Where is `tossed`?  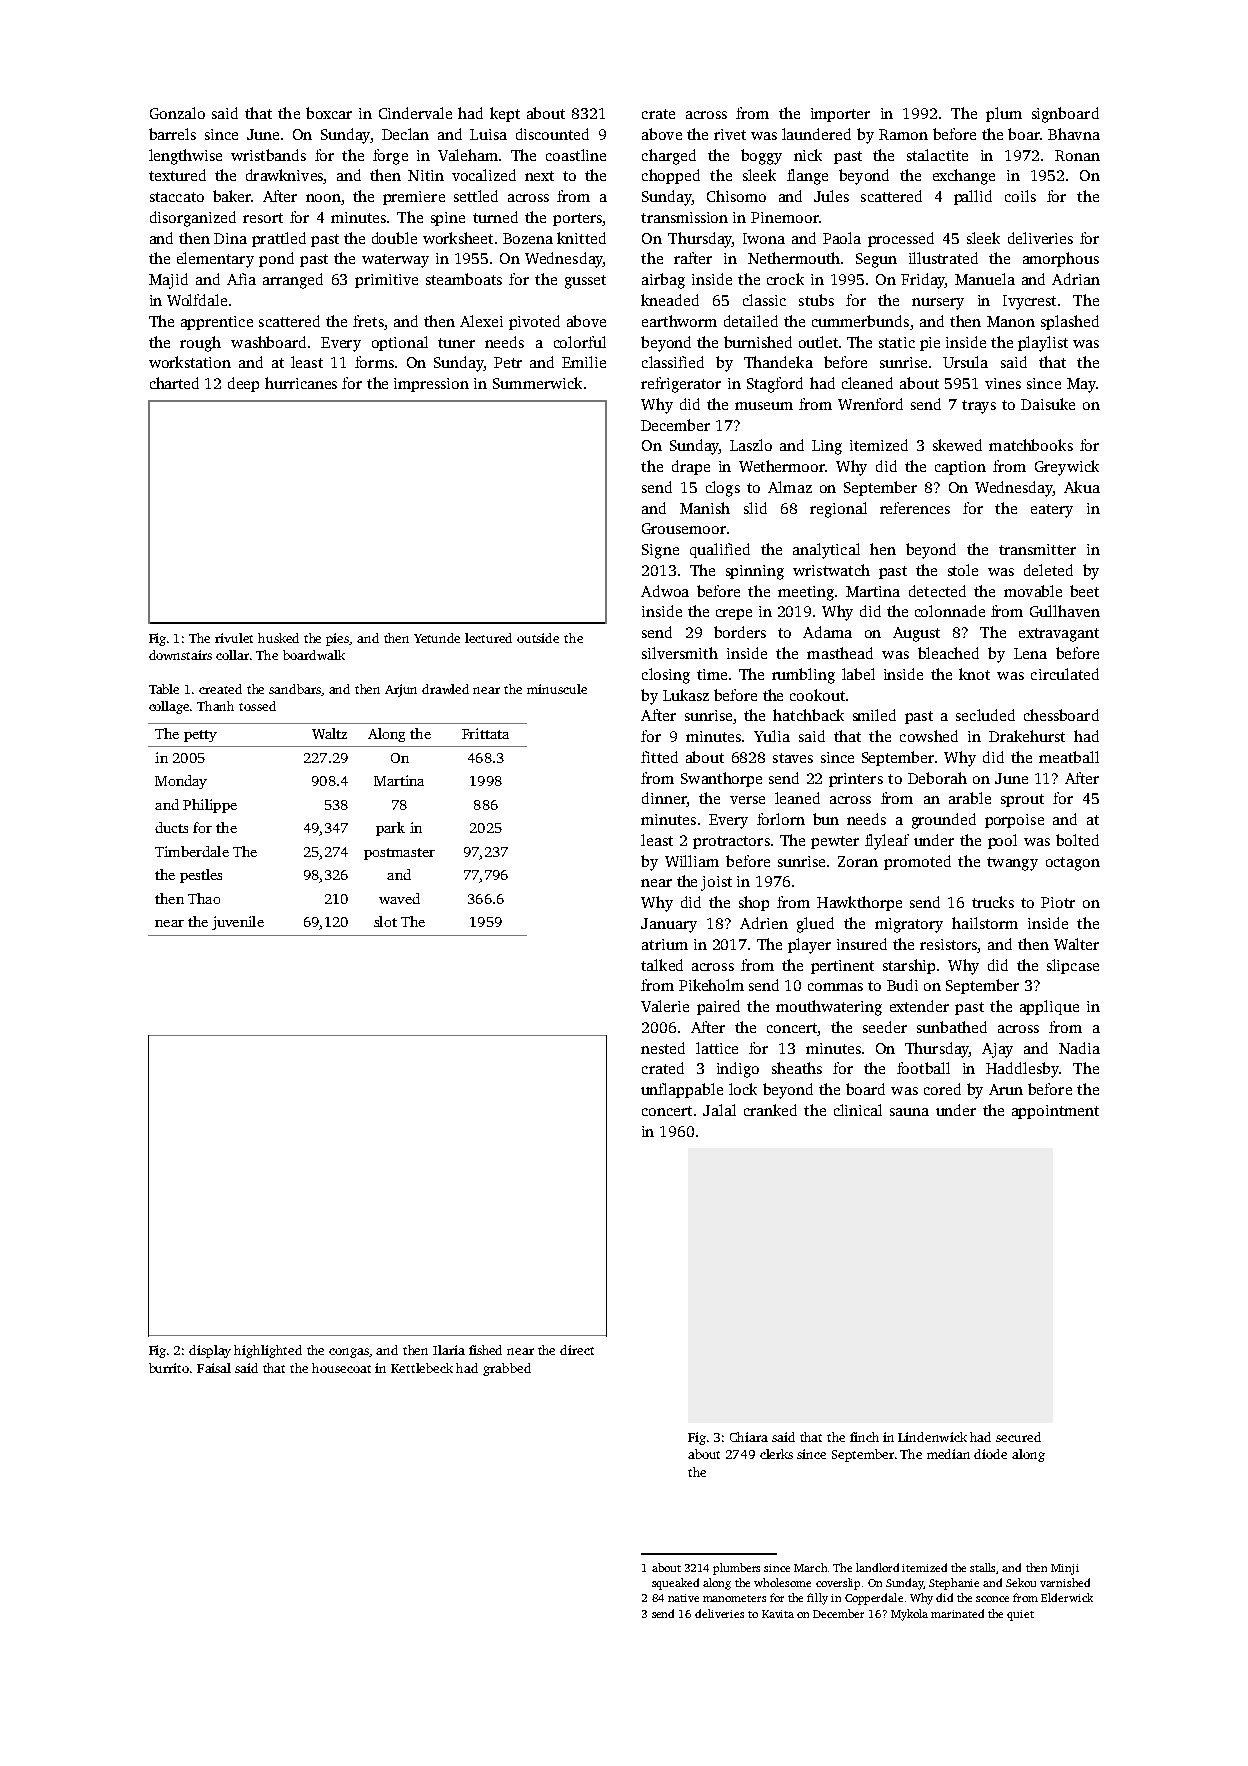
tossed is located at coordinates (257, 706).
